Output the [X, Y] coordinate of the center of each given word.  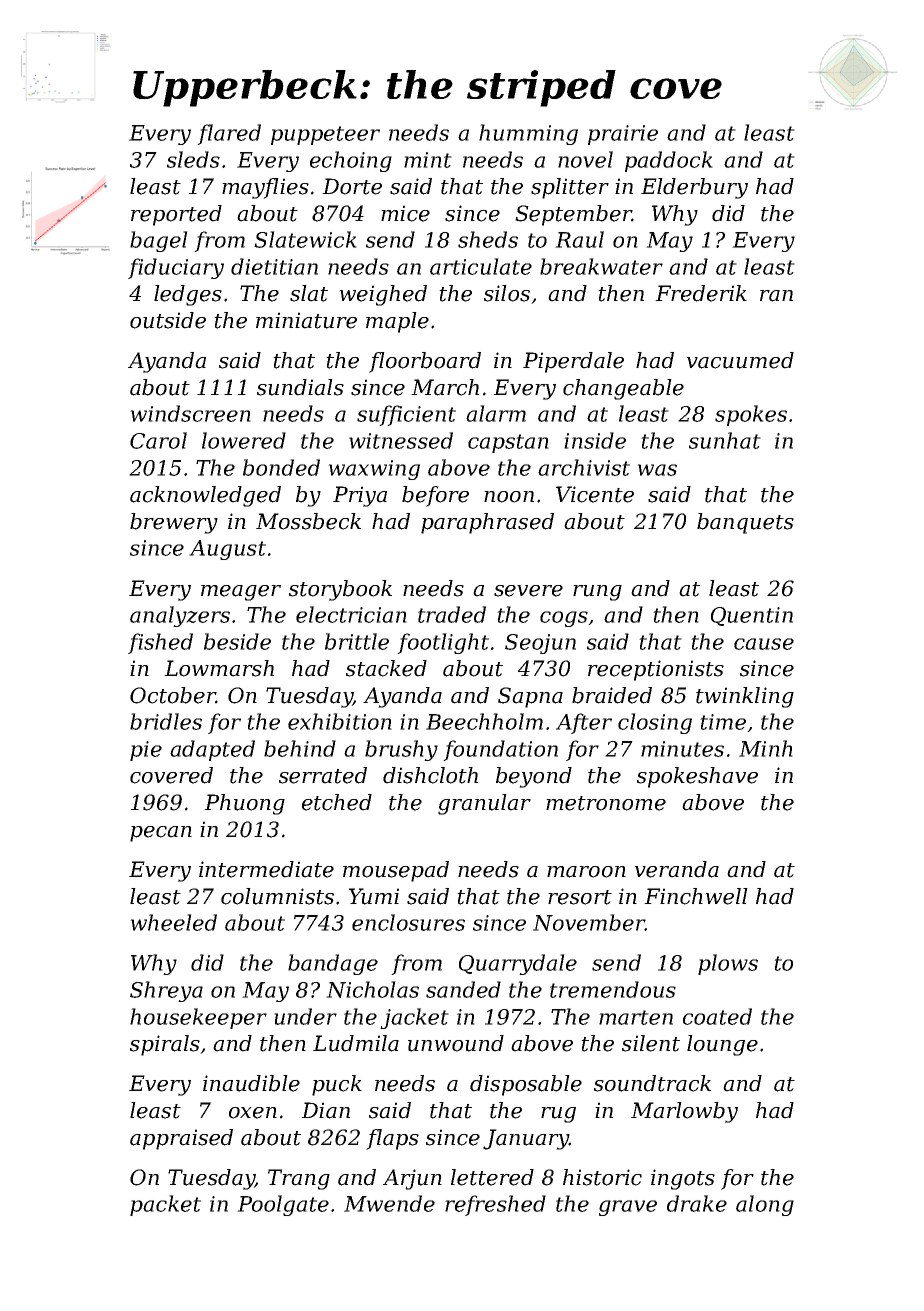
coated [717, 1016]
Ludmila [356, 1043]
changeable [623, 389]
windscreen [190, 413]
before [435, 496]
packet [165, 1205]
